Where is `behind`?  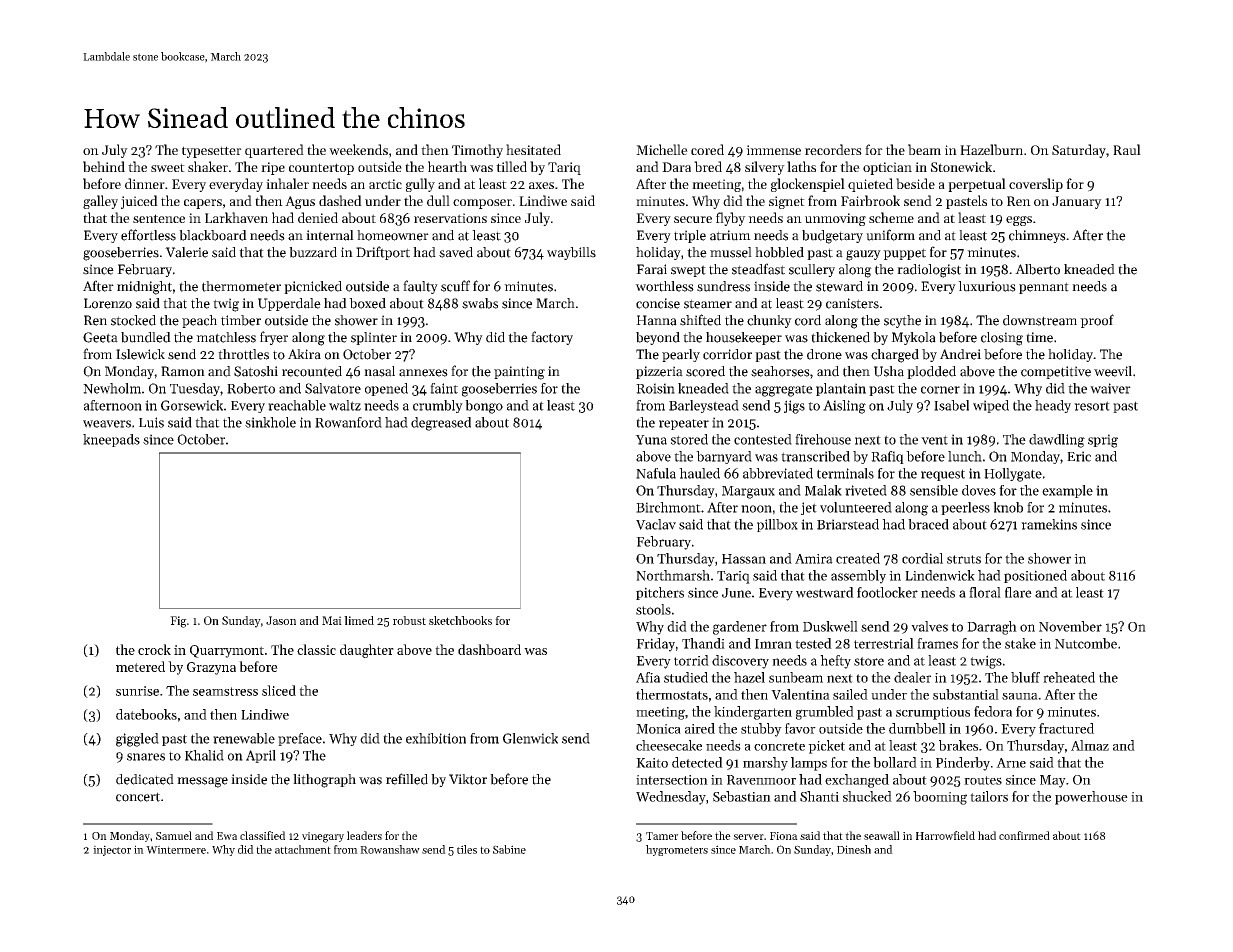
behind is located at coordinates (104, 166).
